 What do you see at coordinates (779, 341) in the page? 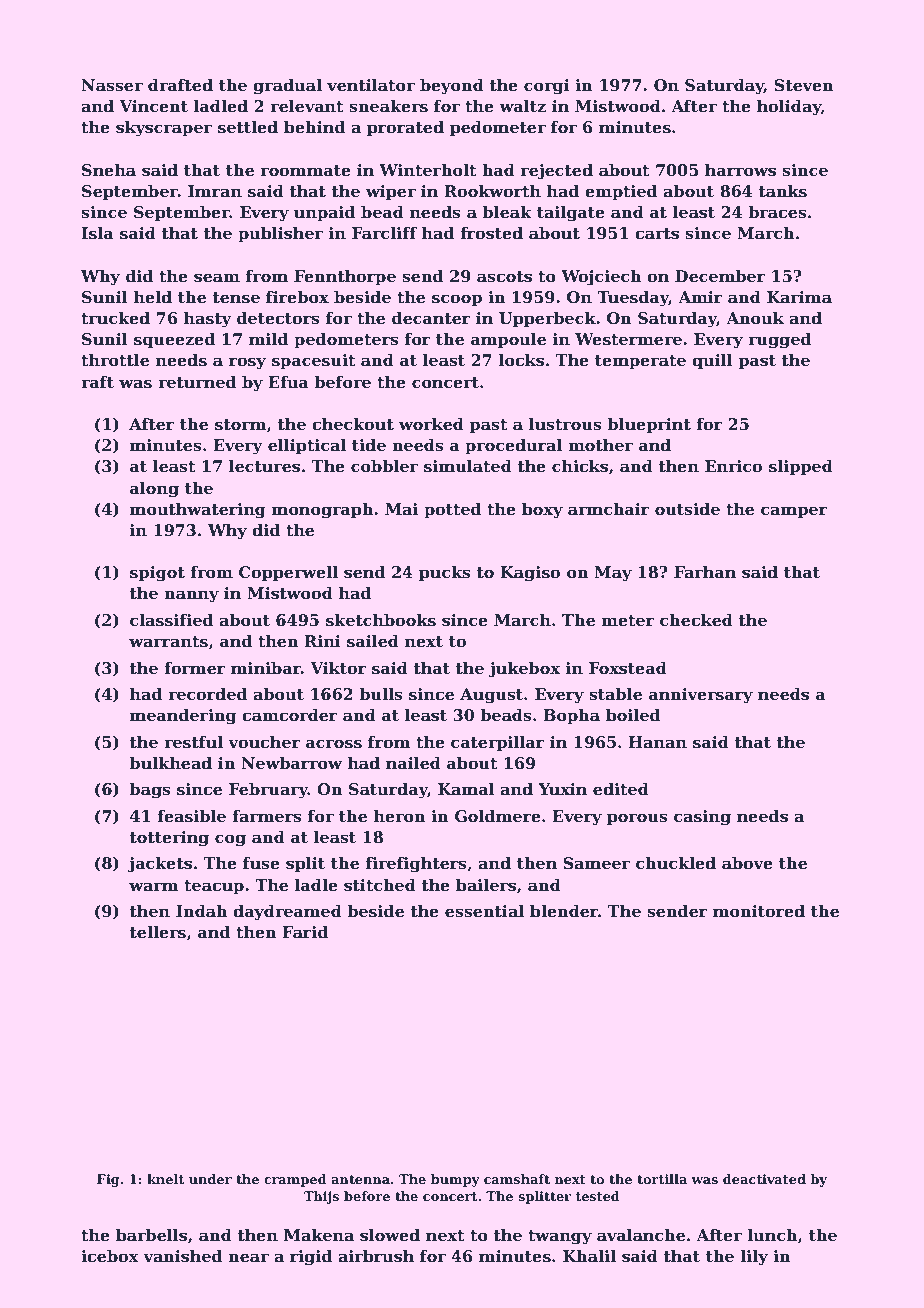
I see `rugged` at bounding box center [779, 341].
